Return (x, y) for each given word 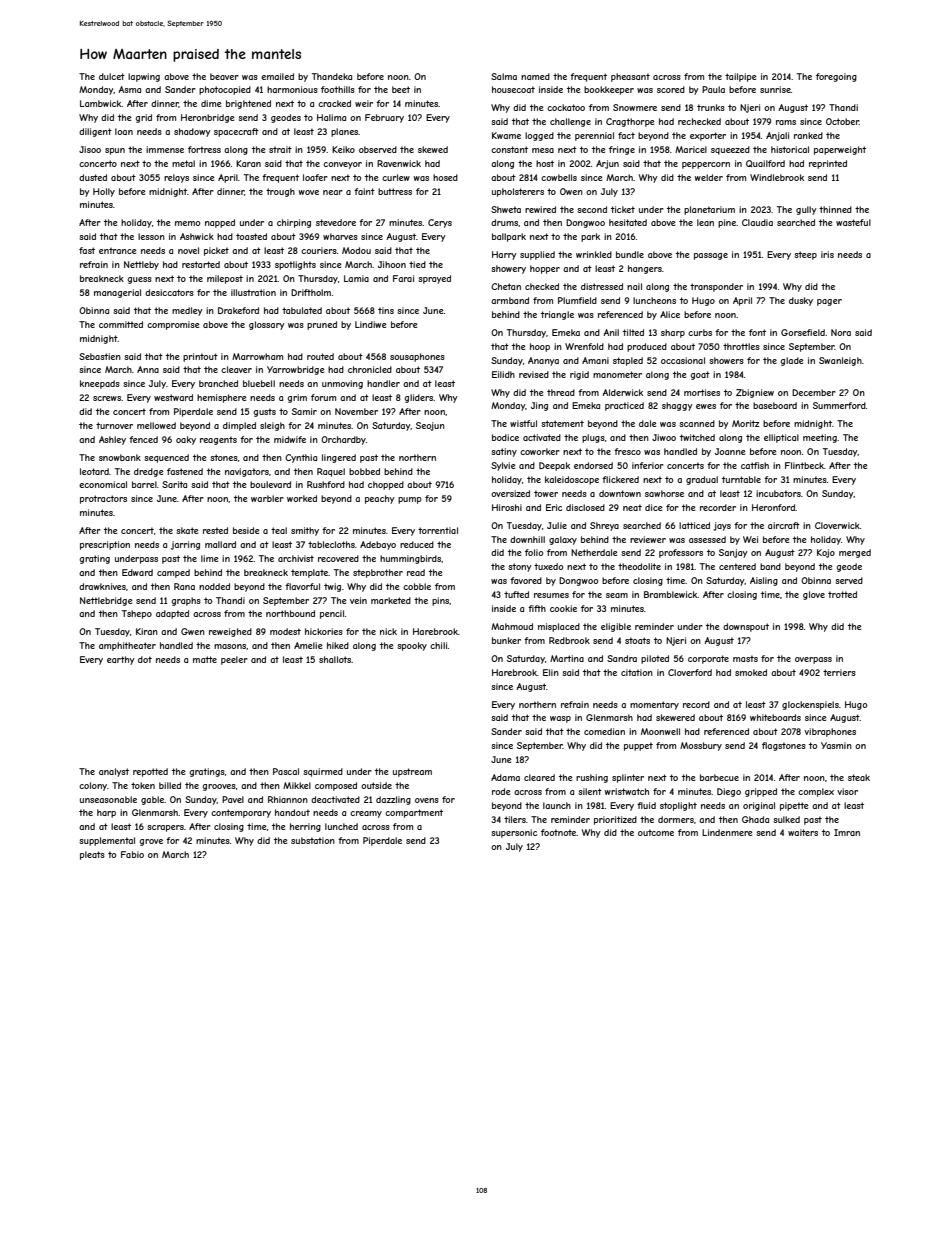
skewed (433, 149)
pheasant (630, 77)
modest (285, 631)
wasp (560, 719)
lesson (151, 236)
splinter (628, 778)
